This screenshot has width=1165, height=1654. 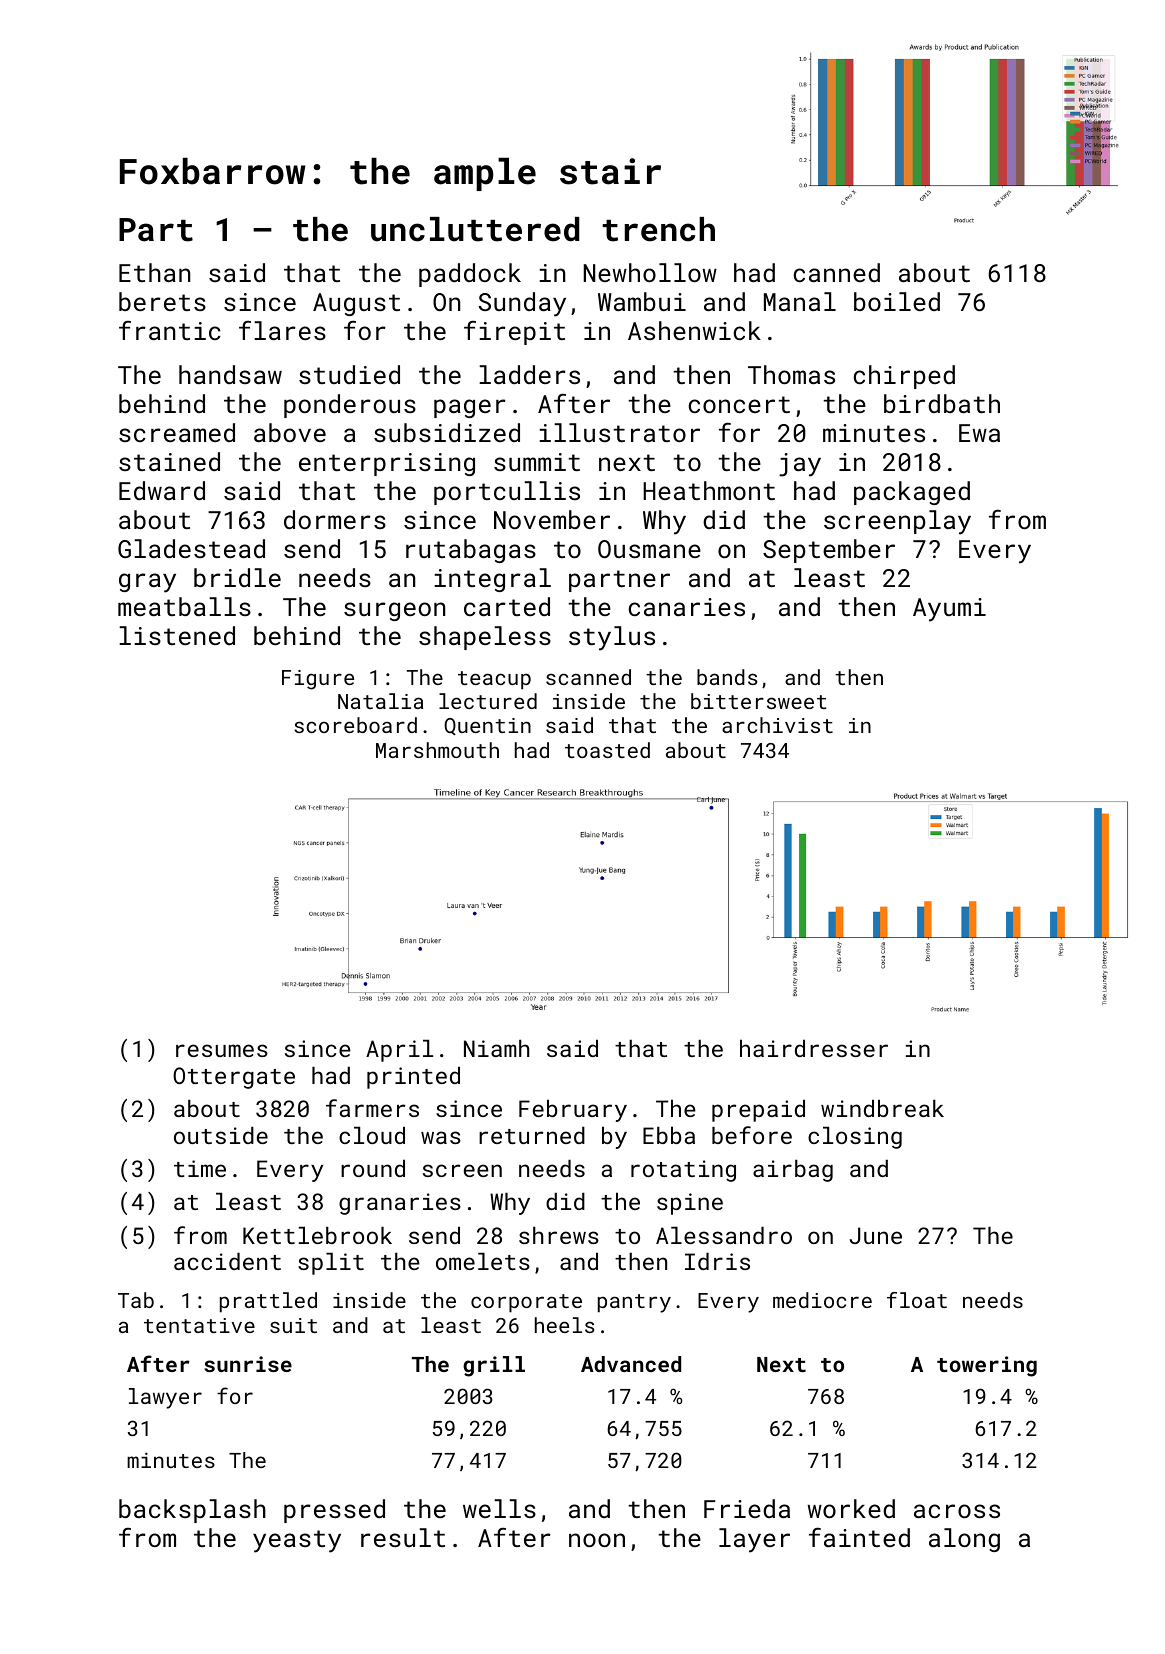 I want to click on yeasty, so click(x=297, y=1541).
